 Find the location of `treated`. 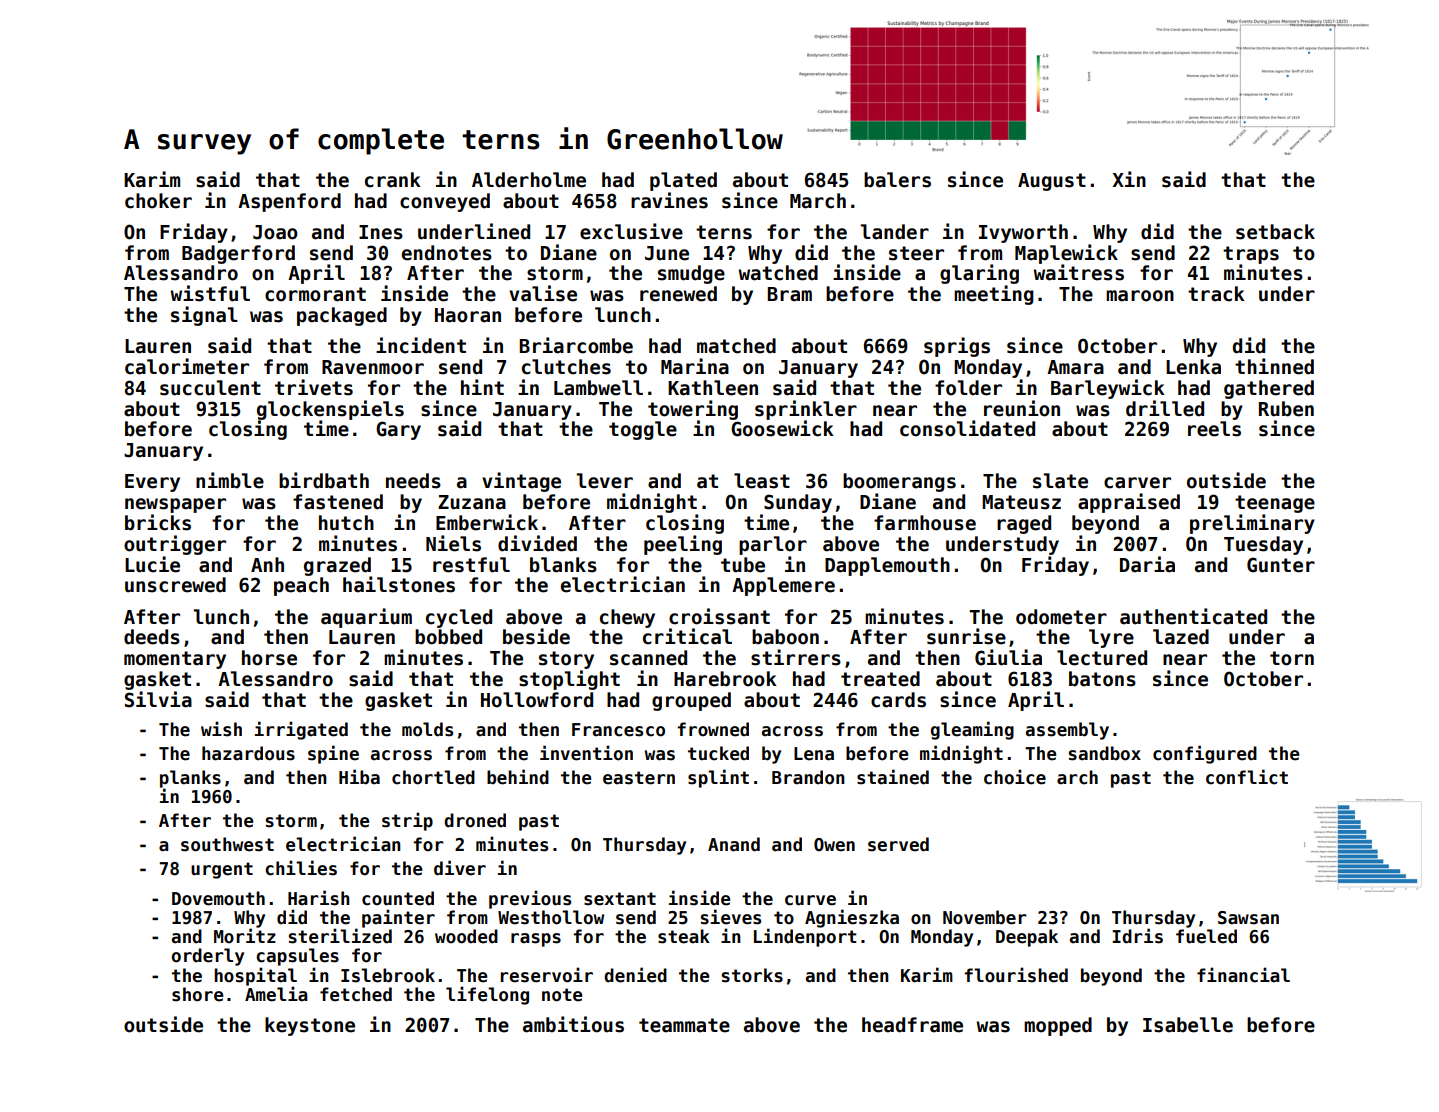

treated is located at coordinates (880, 679).
